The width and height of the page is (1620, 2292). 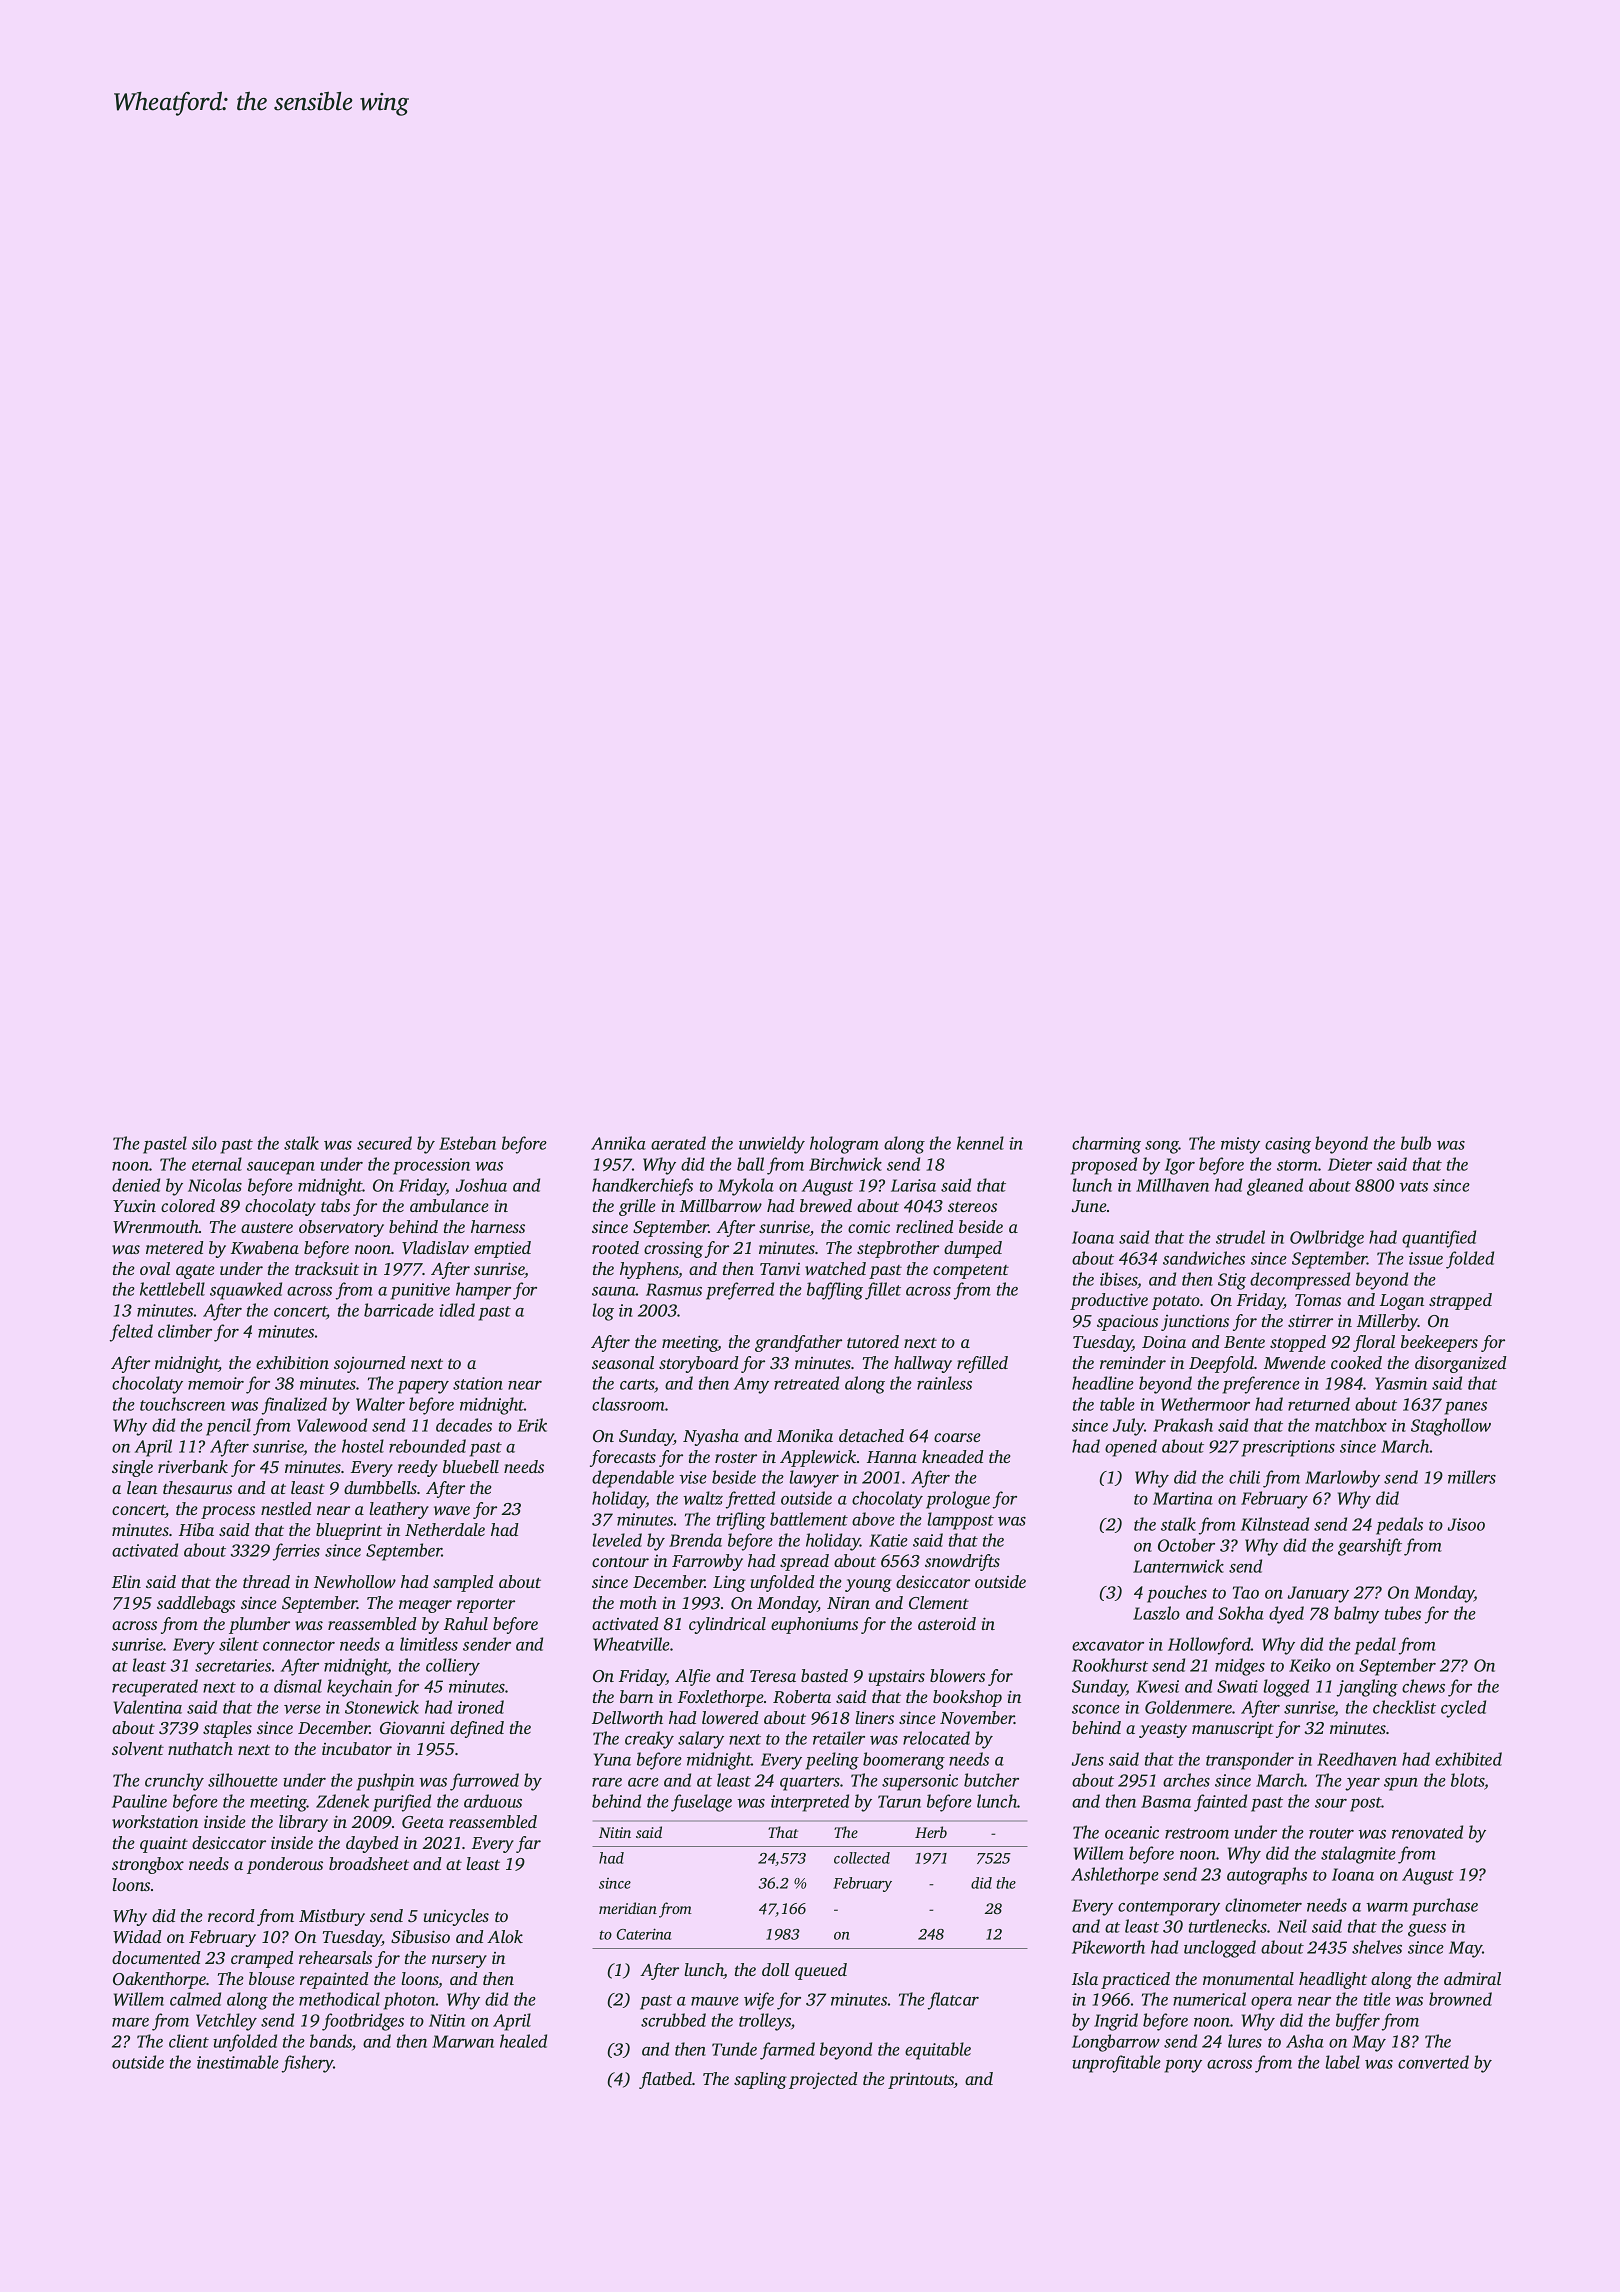 What do you see at coordinates (369, 1863) in the page?
I see `broadsheet` at bounding box center [369, 1863].
